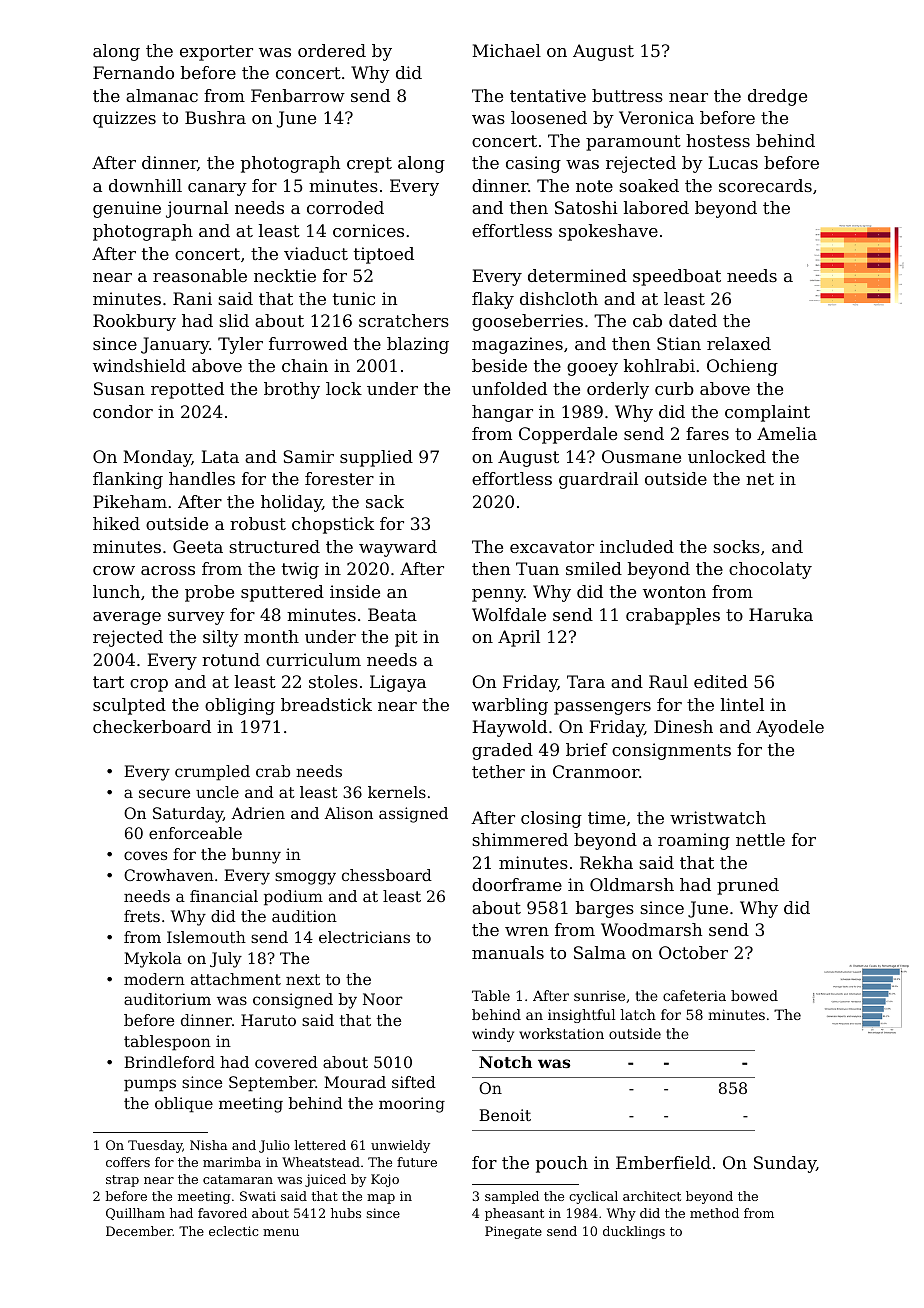 The width and height of the image is (924, 1308). Describe the element at coordinates (127, 209) in the image. I see `genuine` at that location.
